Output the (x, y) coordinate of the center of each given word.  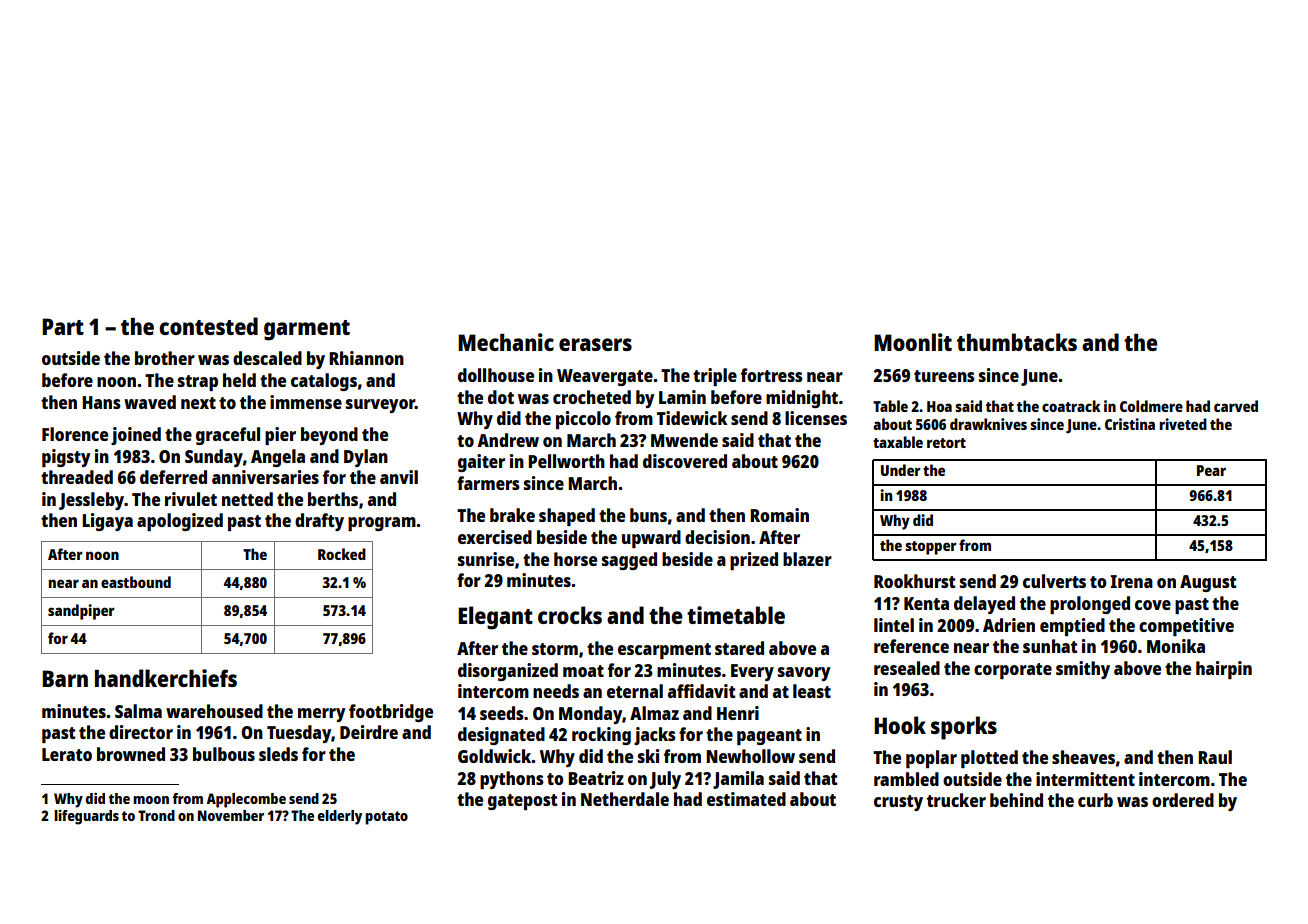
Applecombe (246, 800)
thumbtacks (1017, 342)
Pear (1211, 470)
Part (63, 326)
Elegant (495, 618)
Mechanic (506, 342)
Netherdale (625, 799)
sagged (629, 561)
